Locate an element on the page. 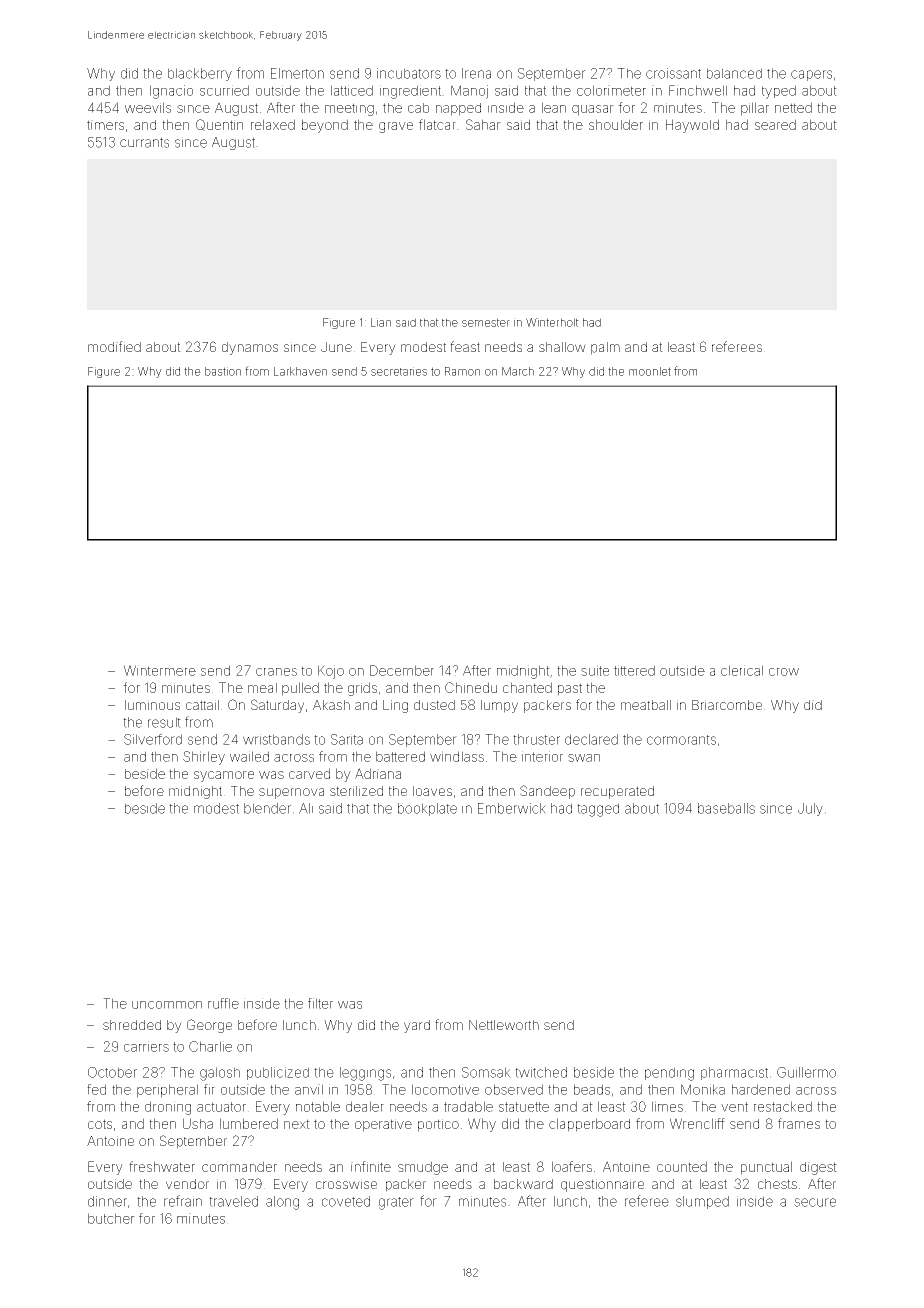 This page has width=924, height=1308. refrain is located at coordinates (183, 1201).
